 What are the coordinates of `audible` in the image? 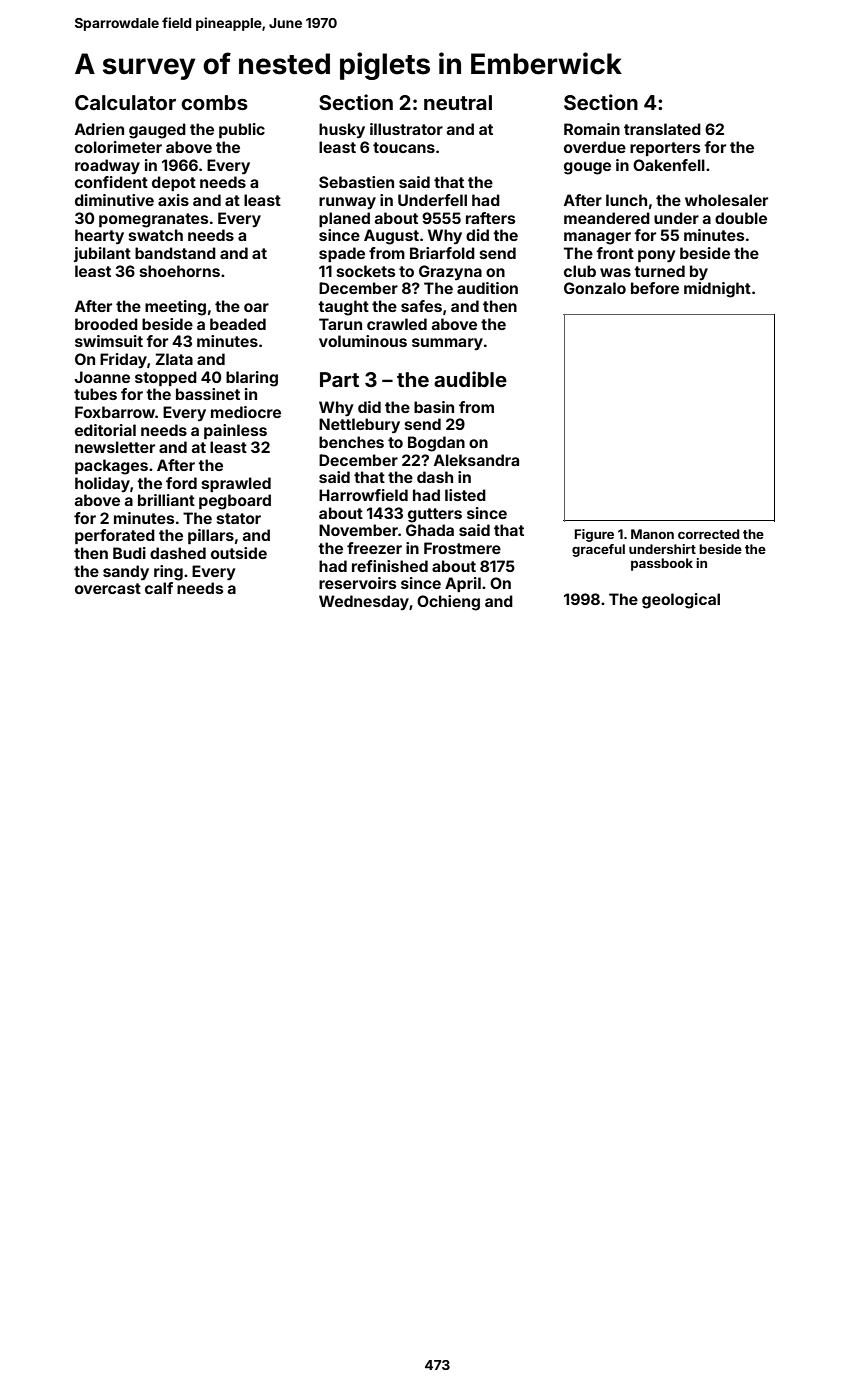 It's located at (470, 379).
